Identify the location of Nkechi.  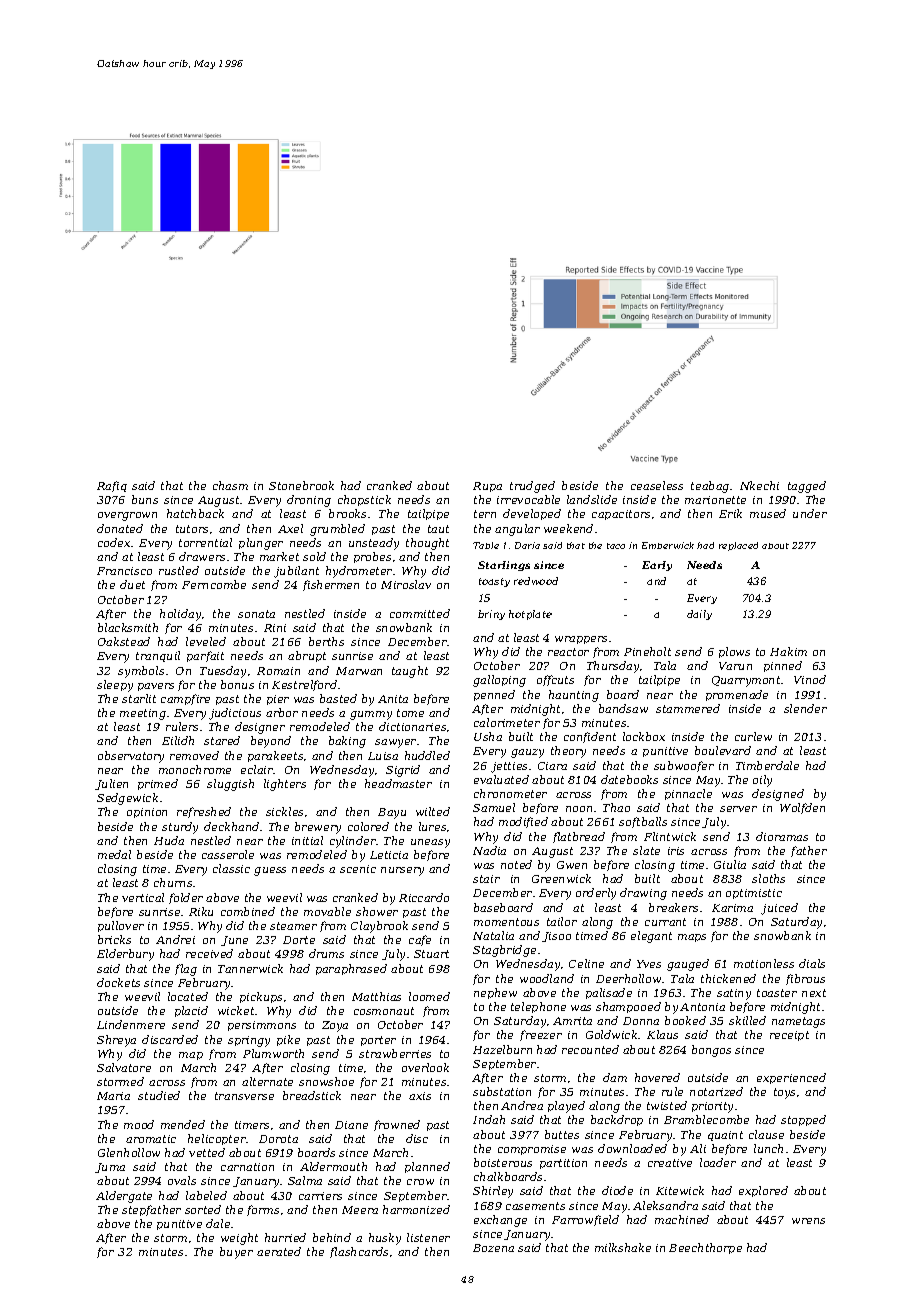
(759, 485).
